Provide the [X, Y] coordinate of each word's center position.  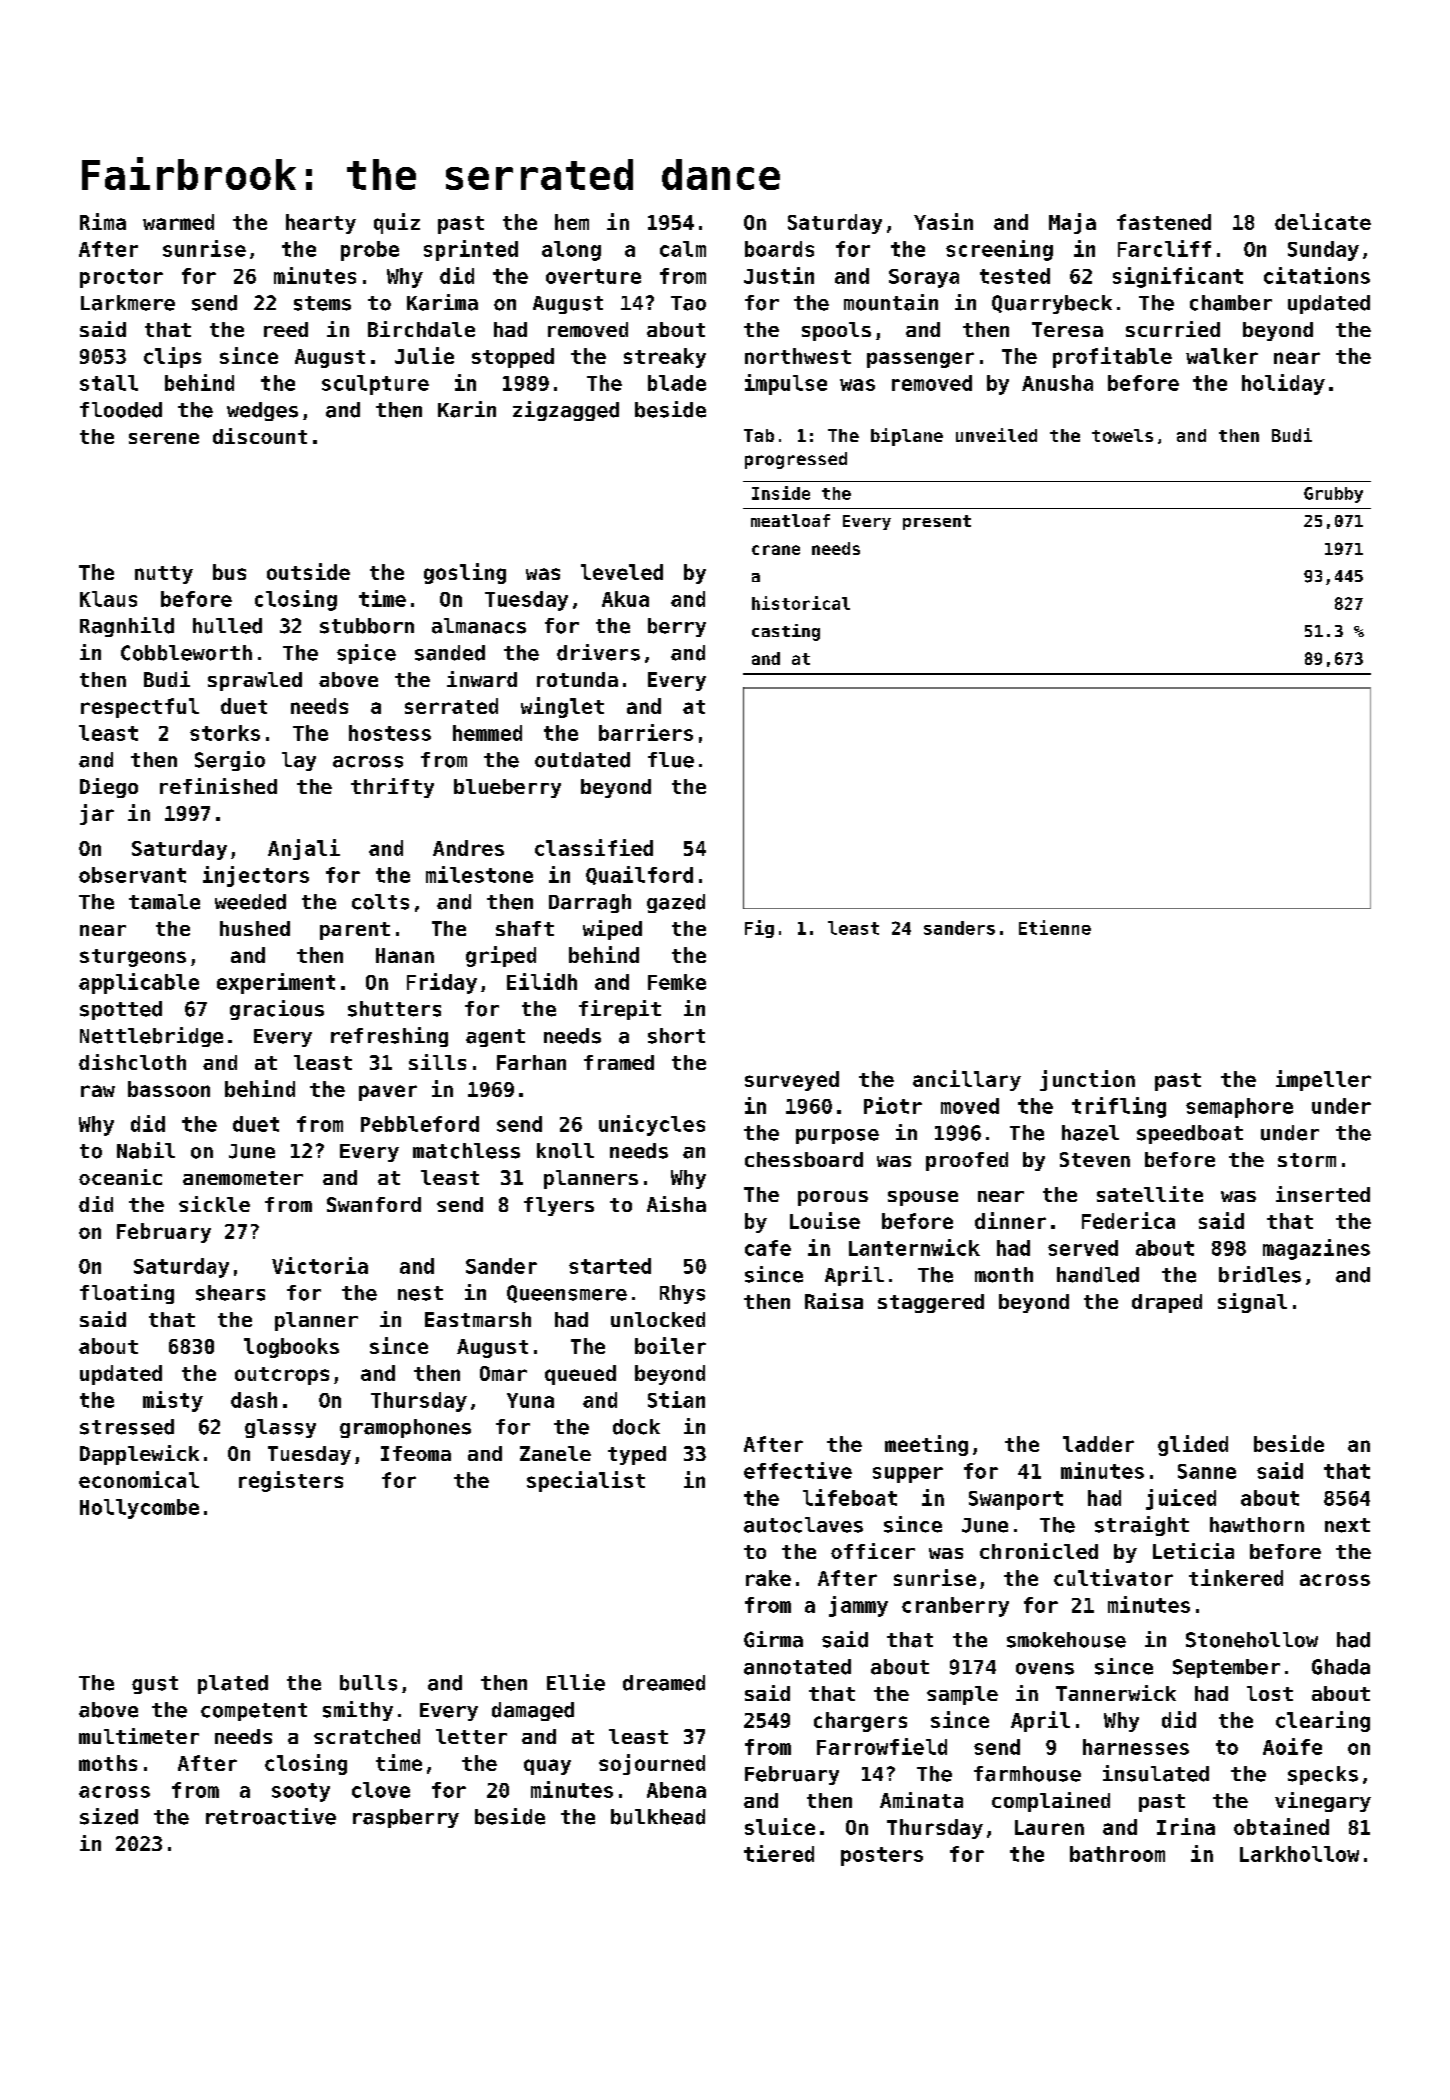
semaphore [1239, 1108]
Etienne [1055, 927]
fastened [1164, 222]
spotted [121, 1010]
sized [109, 1816]
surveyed [792, 1081]
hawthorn [1257, 1525]
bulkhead [658, 1817]
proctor [121, 278]
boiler [670, 1345]
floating [127, 1294]
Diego [109, 788]
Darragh [590, 903]
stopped [513, 358]
